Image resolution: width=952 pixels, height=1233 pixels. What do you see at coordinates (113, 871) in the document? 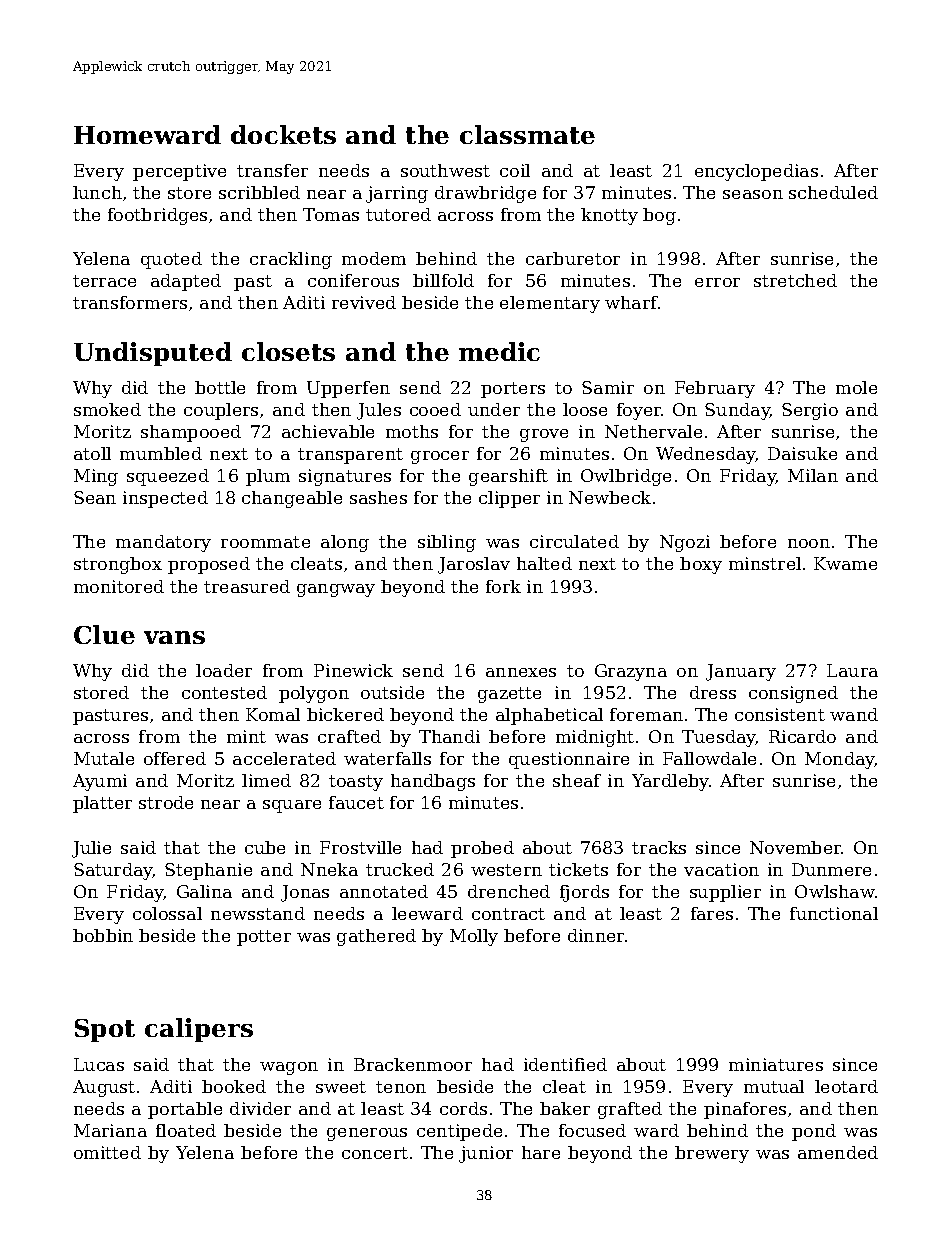
I see `Saturday` at bounding box center [113, 871].
